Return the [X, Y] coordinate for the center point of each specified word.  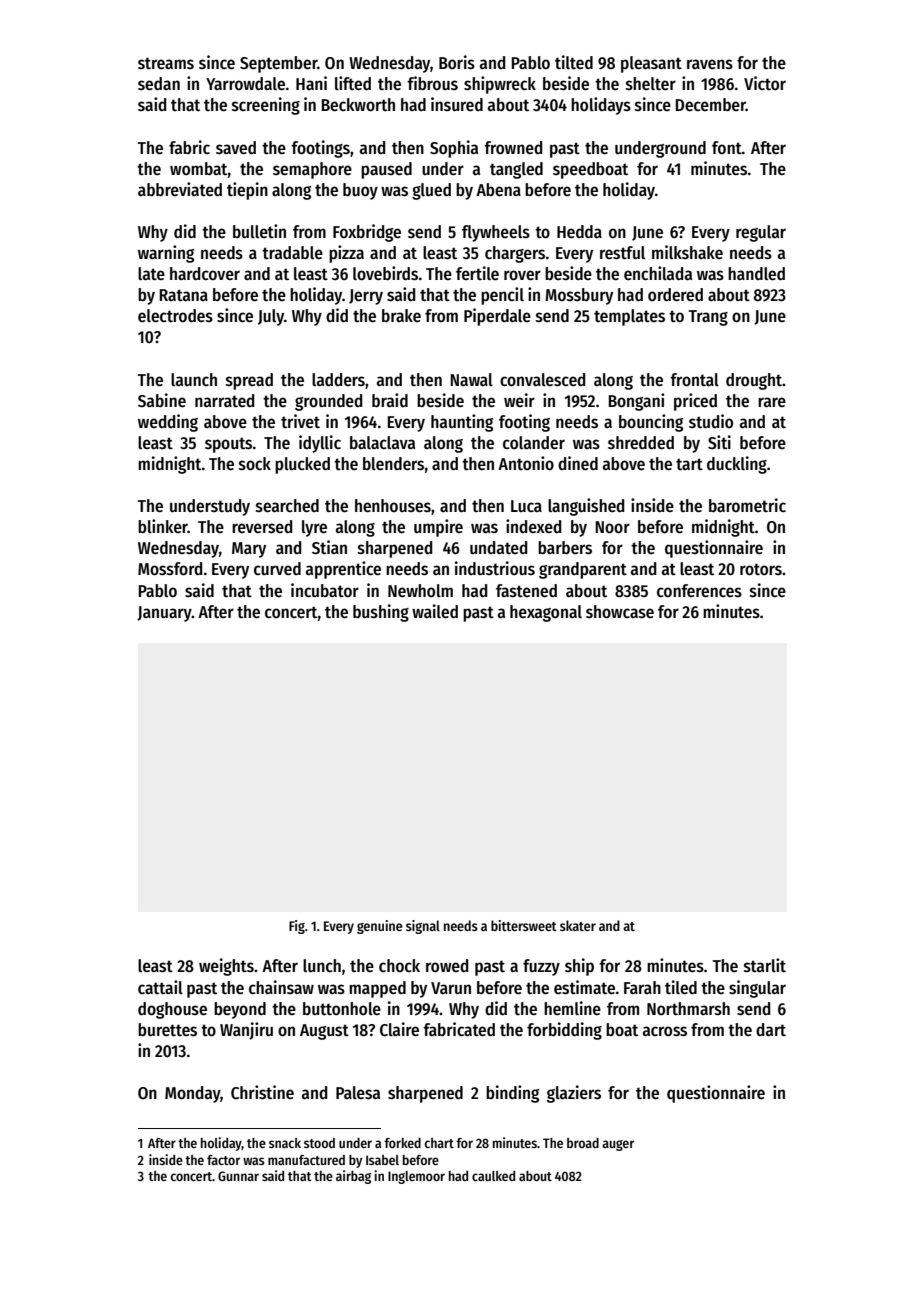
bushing [381, 613]
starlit [765, 965]
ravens [710, 64]
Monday [193, 1094]
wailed [435, 611]
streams [166, 63]
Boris [457, 62]
